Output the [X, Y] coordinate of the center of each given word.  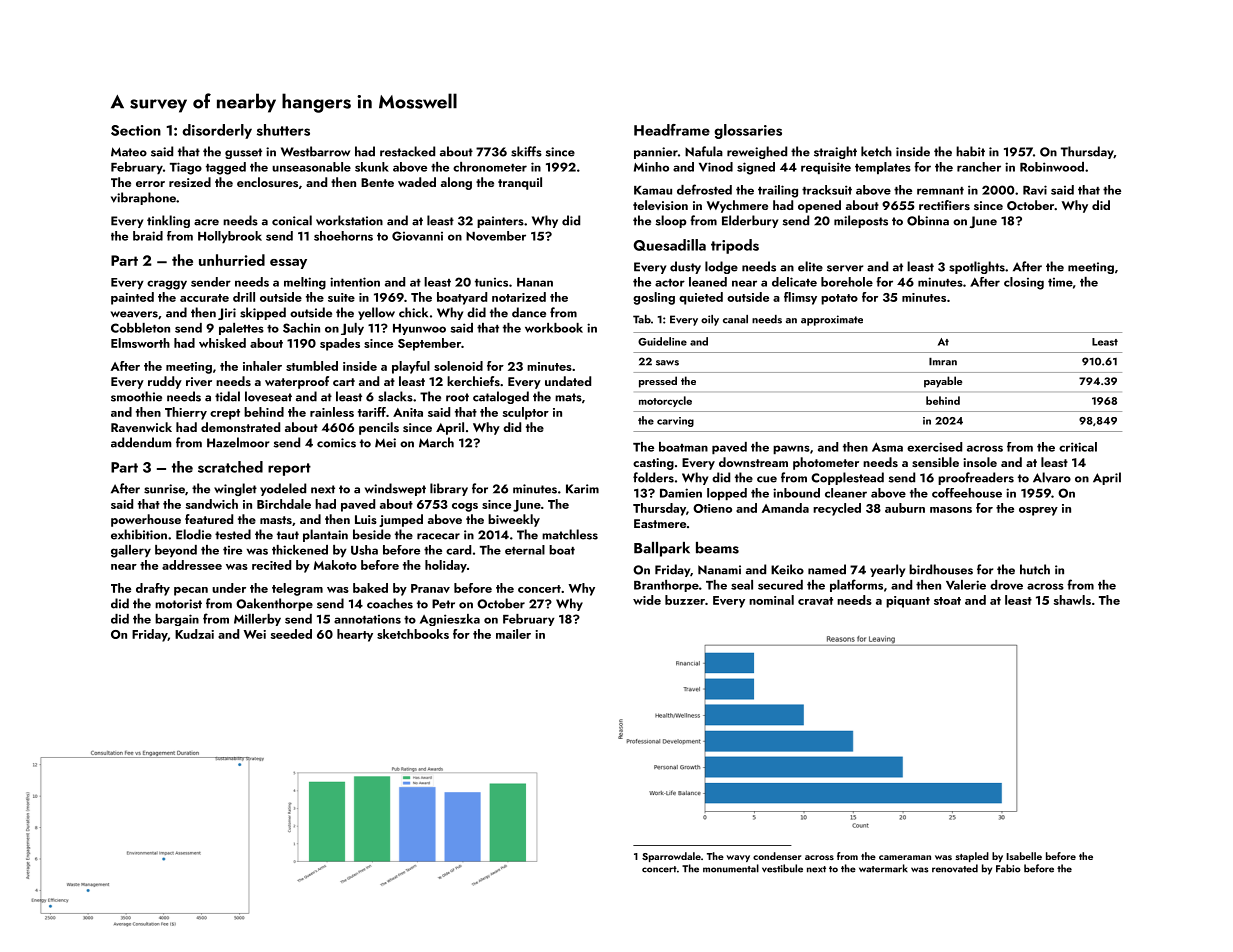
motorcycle [665, 401]
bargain [177, 620]
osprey [1038, 511]
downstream [753, 462]
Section [136, 130]
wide [647, 600]
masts [276, 520]
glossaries [748, 131]
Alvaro [1052, 477]
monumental [731, 868]
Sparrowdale [671, 857]
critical [1078, 447]
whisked [222, 343]
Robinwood [1052, 167]
